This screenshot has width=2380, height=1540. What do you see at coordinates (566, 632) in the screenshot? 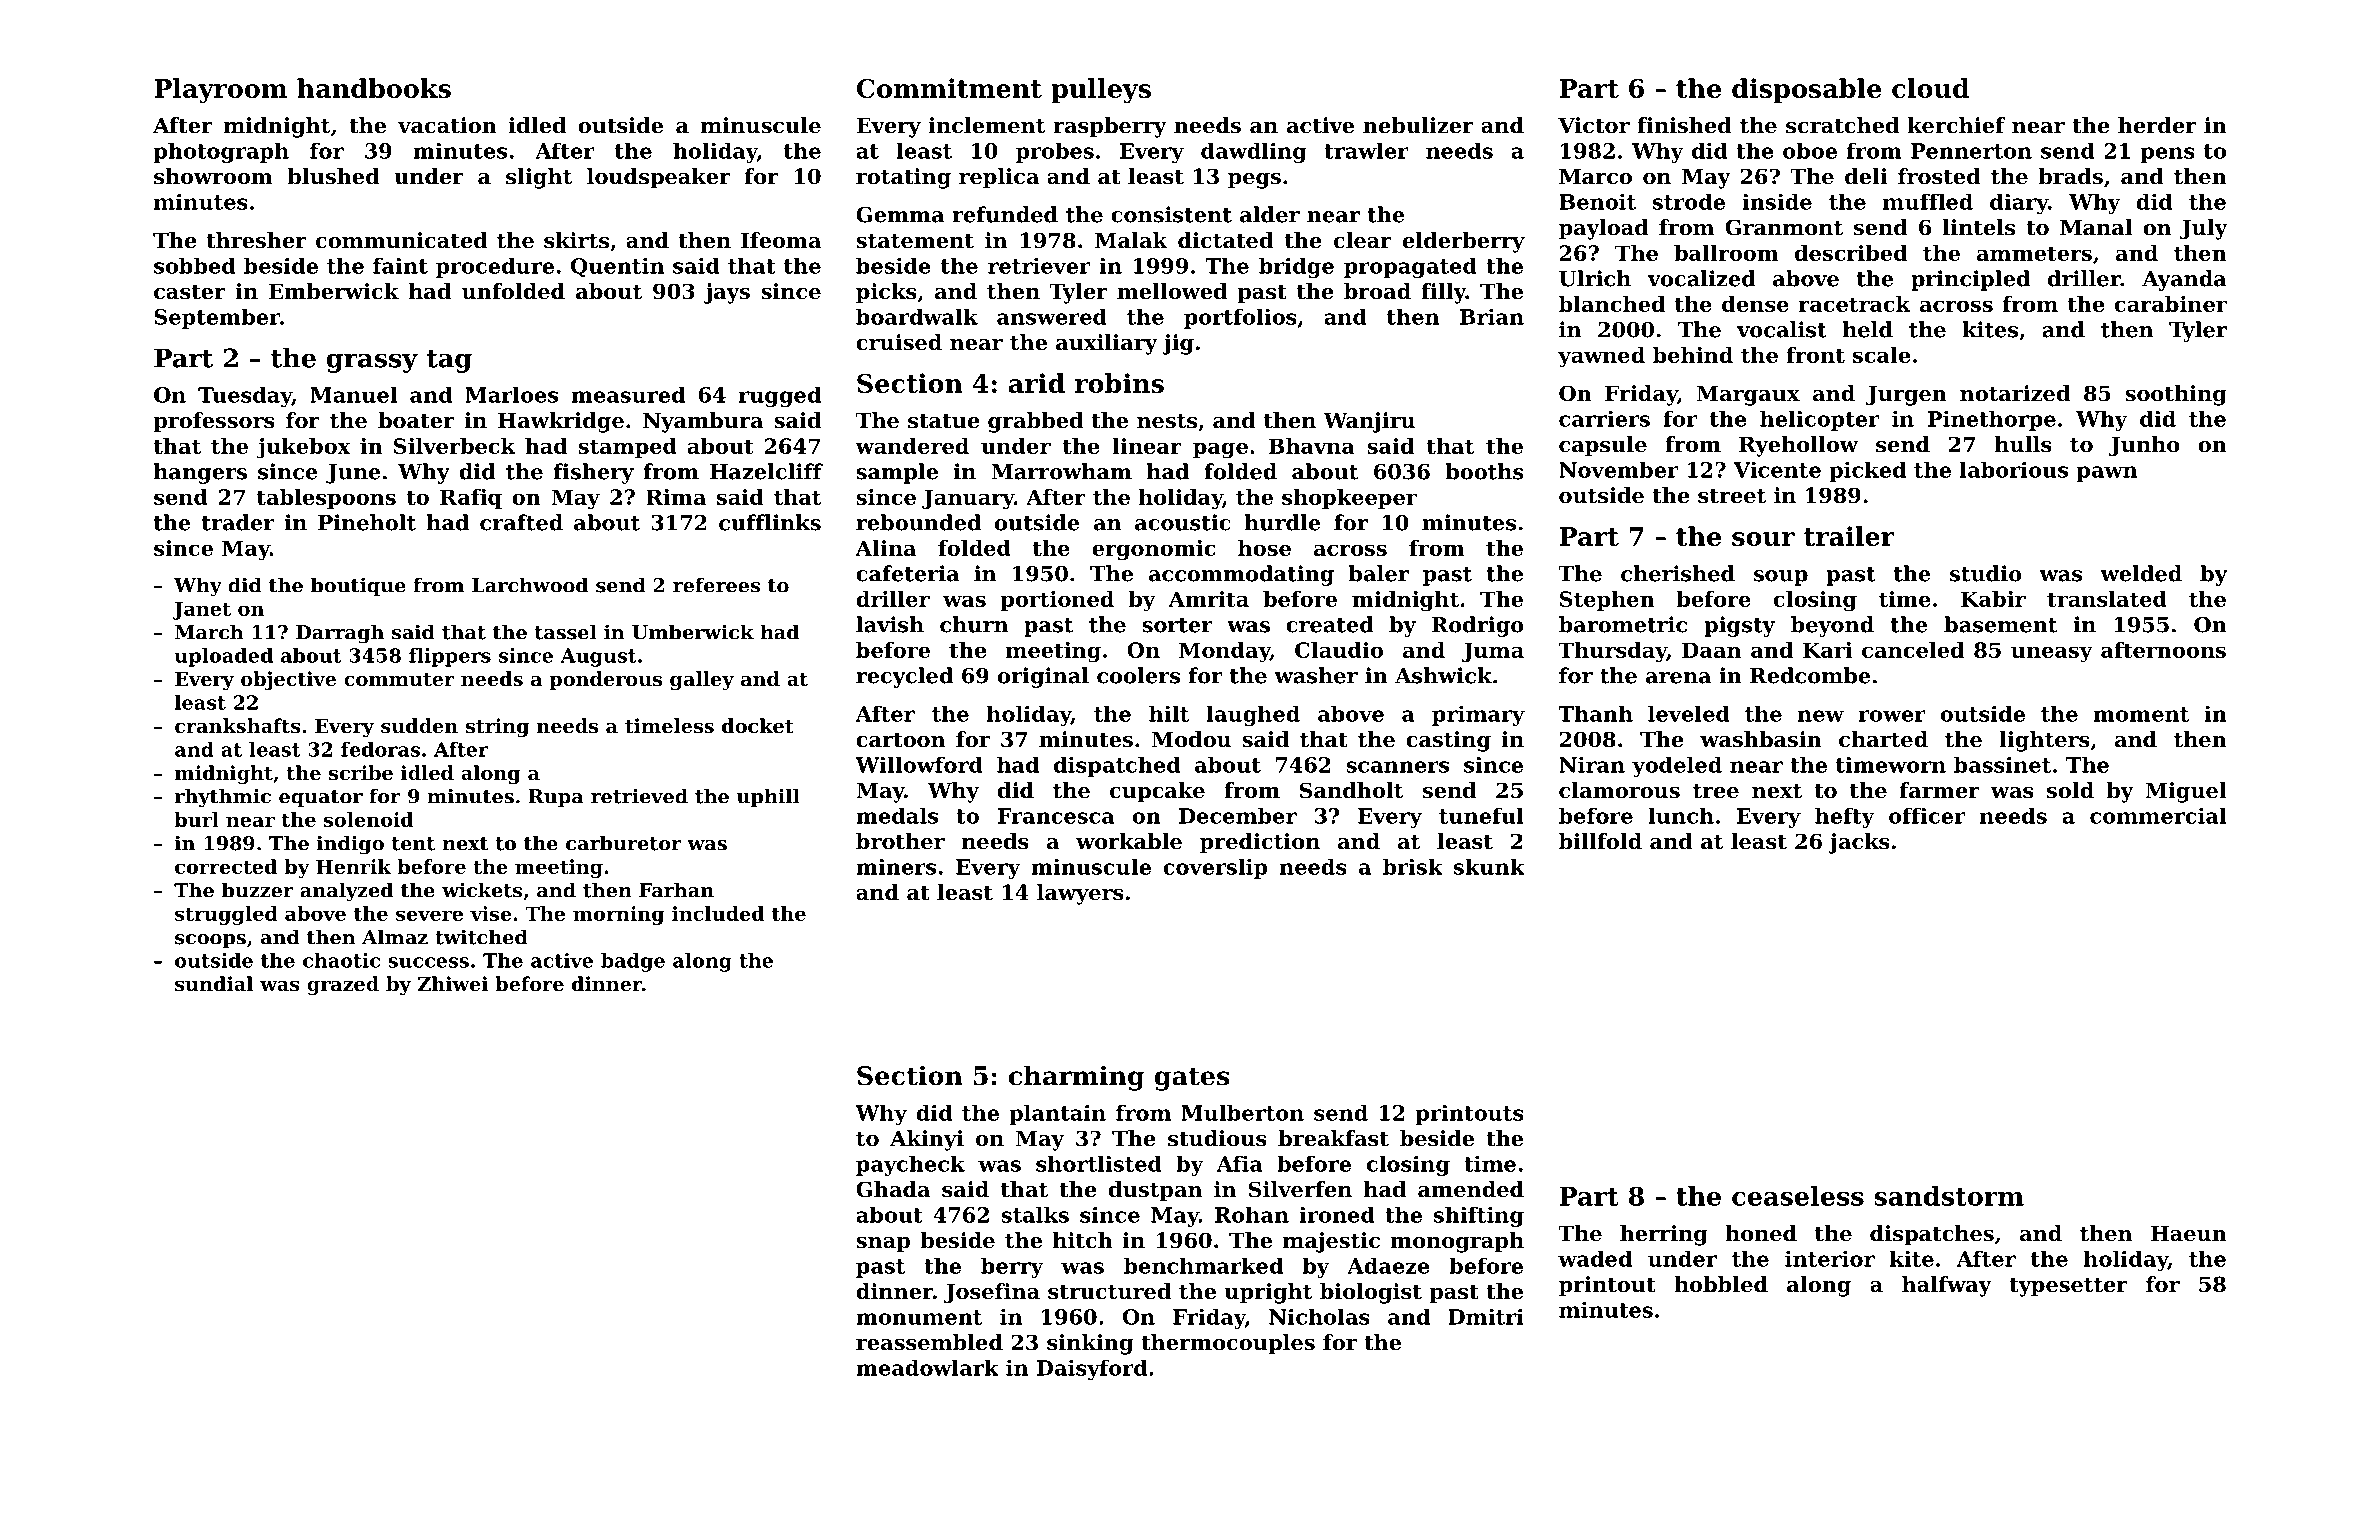
I see `tassel` at bounding box center [566, 632].
